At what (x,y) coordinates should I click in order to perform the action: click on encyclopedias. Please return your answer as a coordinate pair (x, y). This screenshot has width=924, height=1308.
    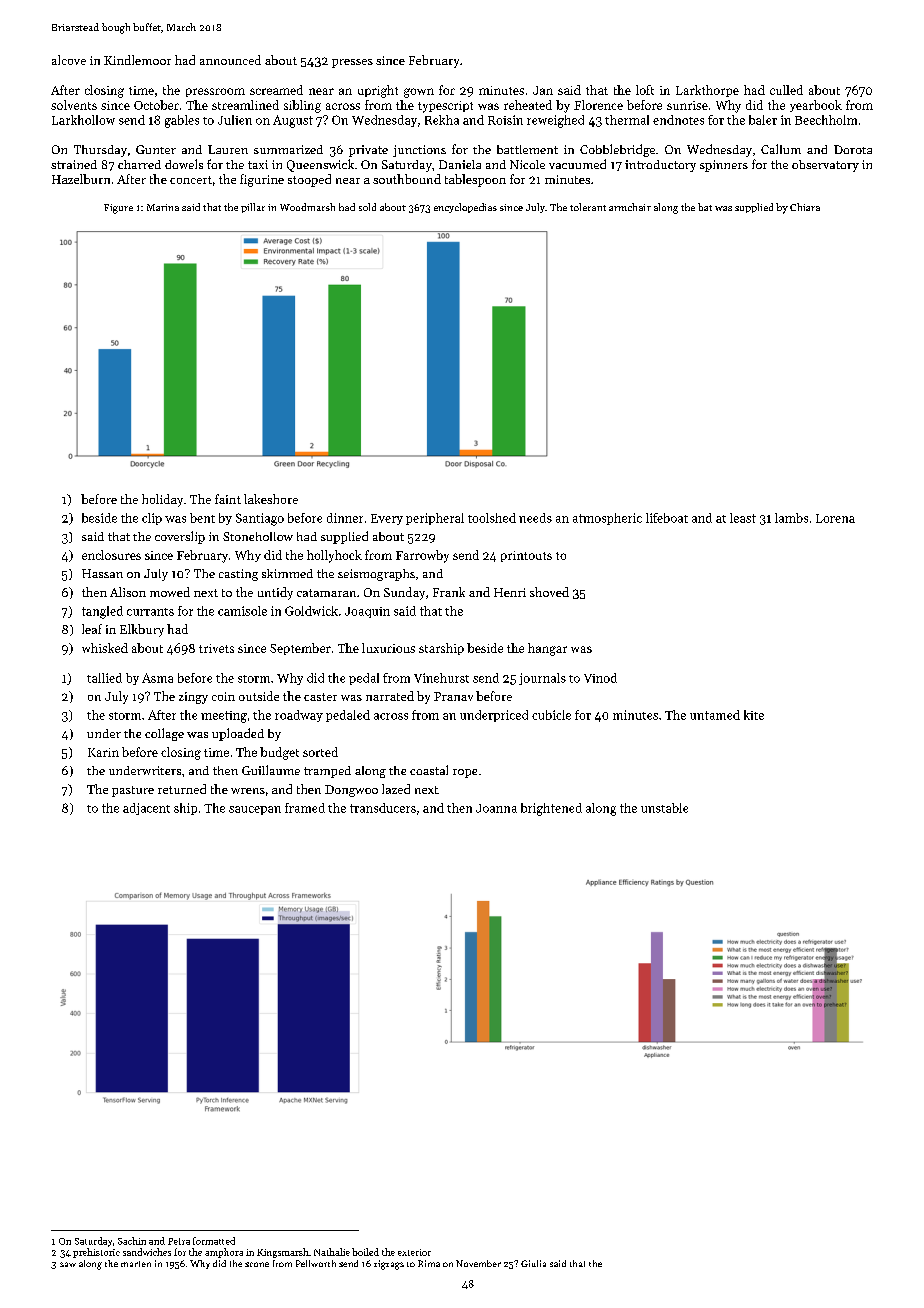
    Looking at the image, I should click on (465, 208).
